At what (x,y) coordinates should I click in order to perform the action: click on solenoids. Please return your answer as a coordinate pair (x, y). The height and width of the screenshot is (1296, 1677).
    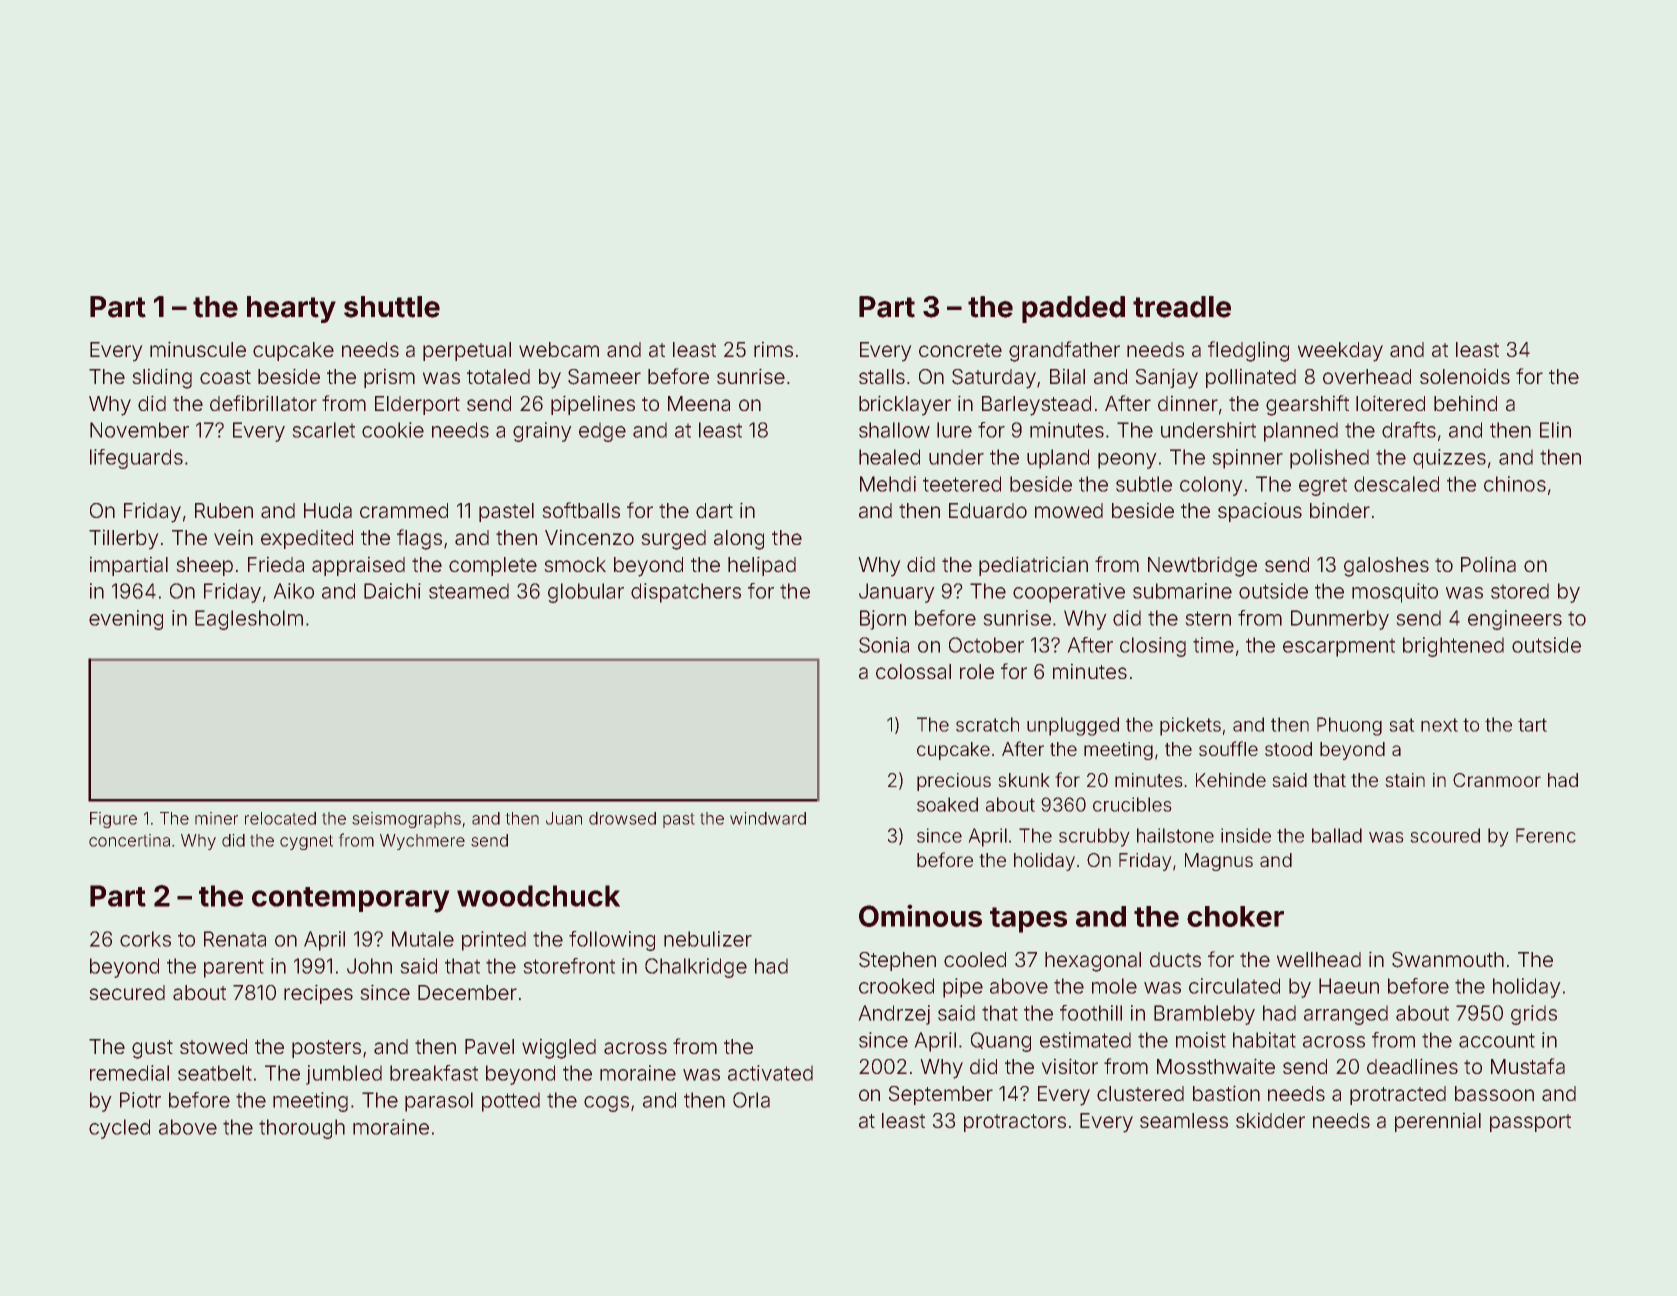
    Looking at the image, I should click on (1465, 376).
